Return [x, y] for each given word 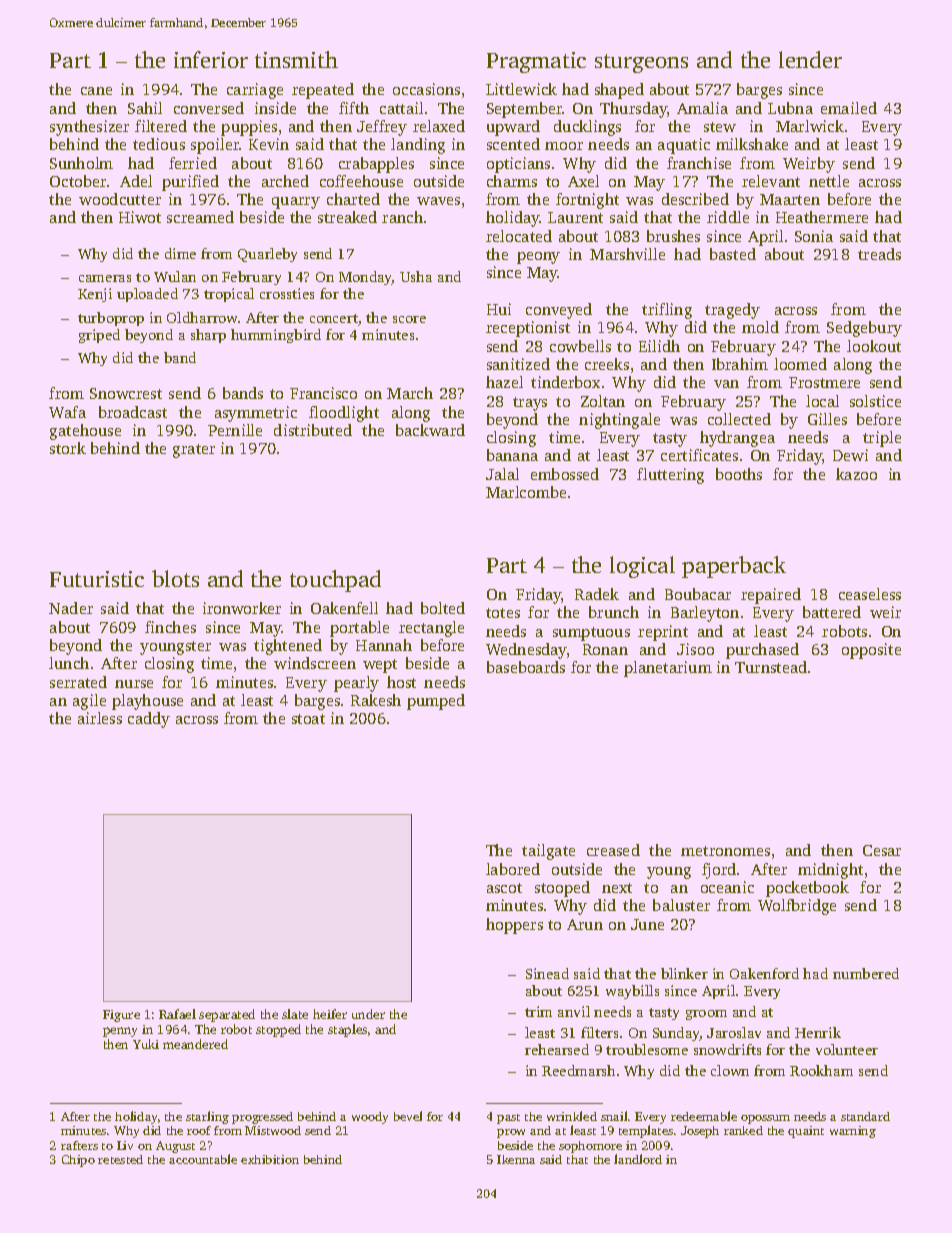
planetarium [668, 669]
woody [370, 1118]
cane [96, 91]
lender [810, 59]
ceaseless [870, 594]
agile [89, 702]
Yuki [146, 1044]
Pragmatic [536, 62]
